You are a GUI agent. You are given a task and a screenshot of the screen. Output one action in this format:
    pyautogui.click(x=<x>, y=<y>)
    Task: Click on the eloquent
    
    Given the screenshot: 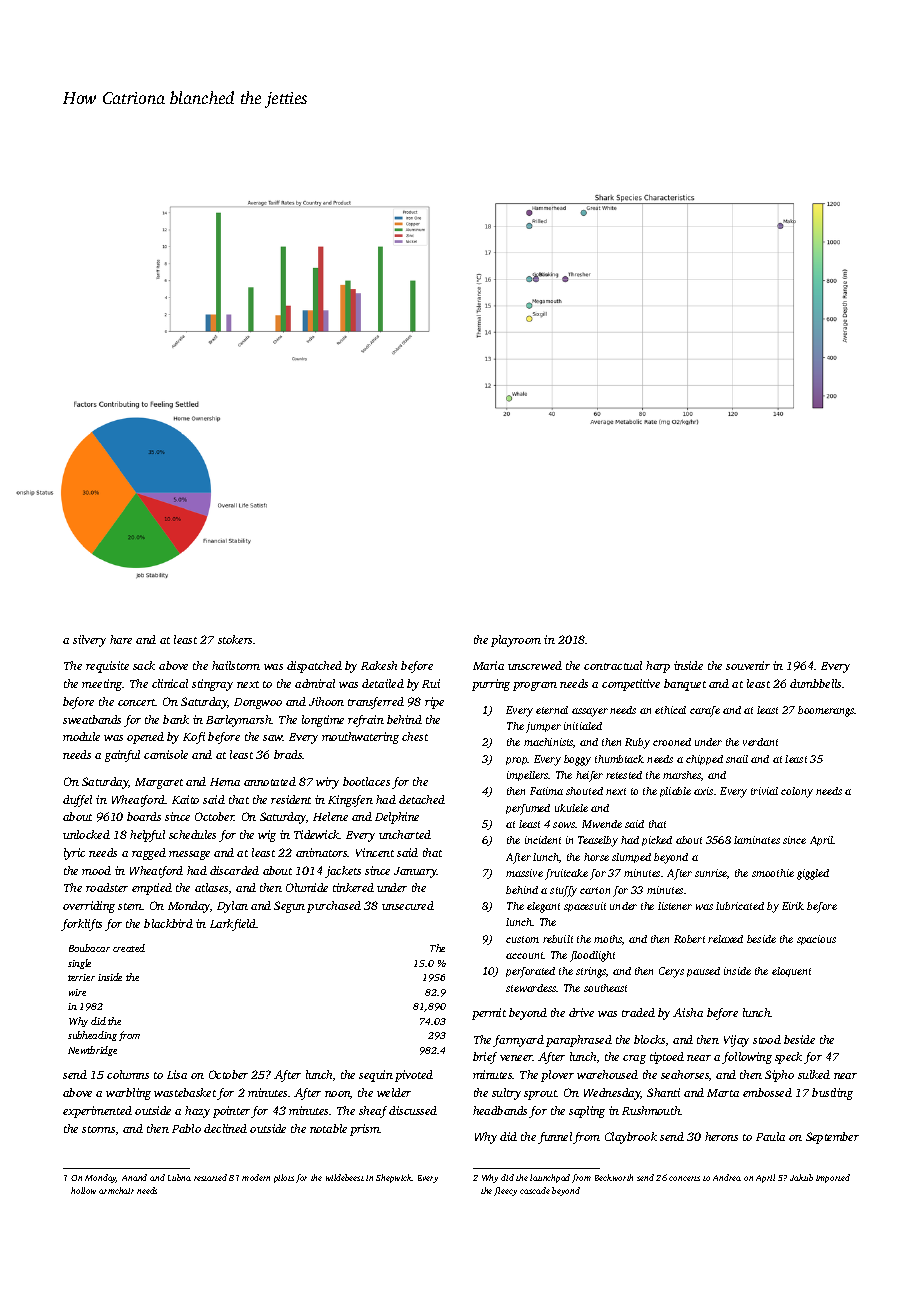 What is the action you would take?
    pyautogui.click(x=791, y=972)
